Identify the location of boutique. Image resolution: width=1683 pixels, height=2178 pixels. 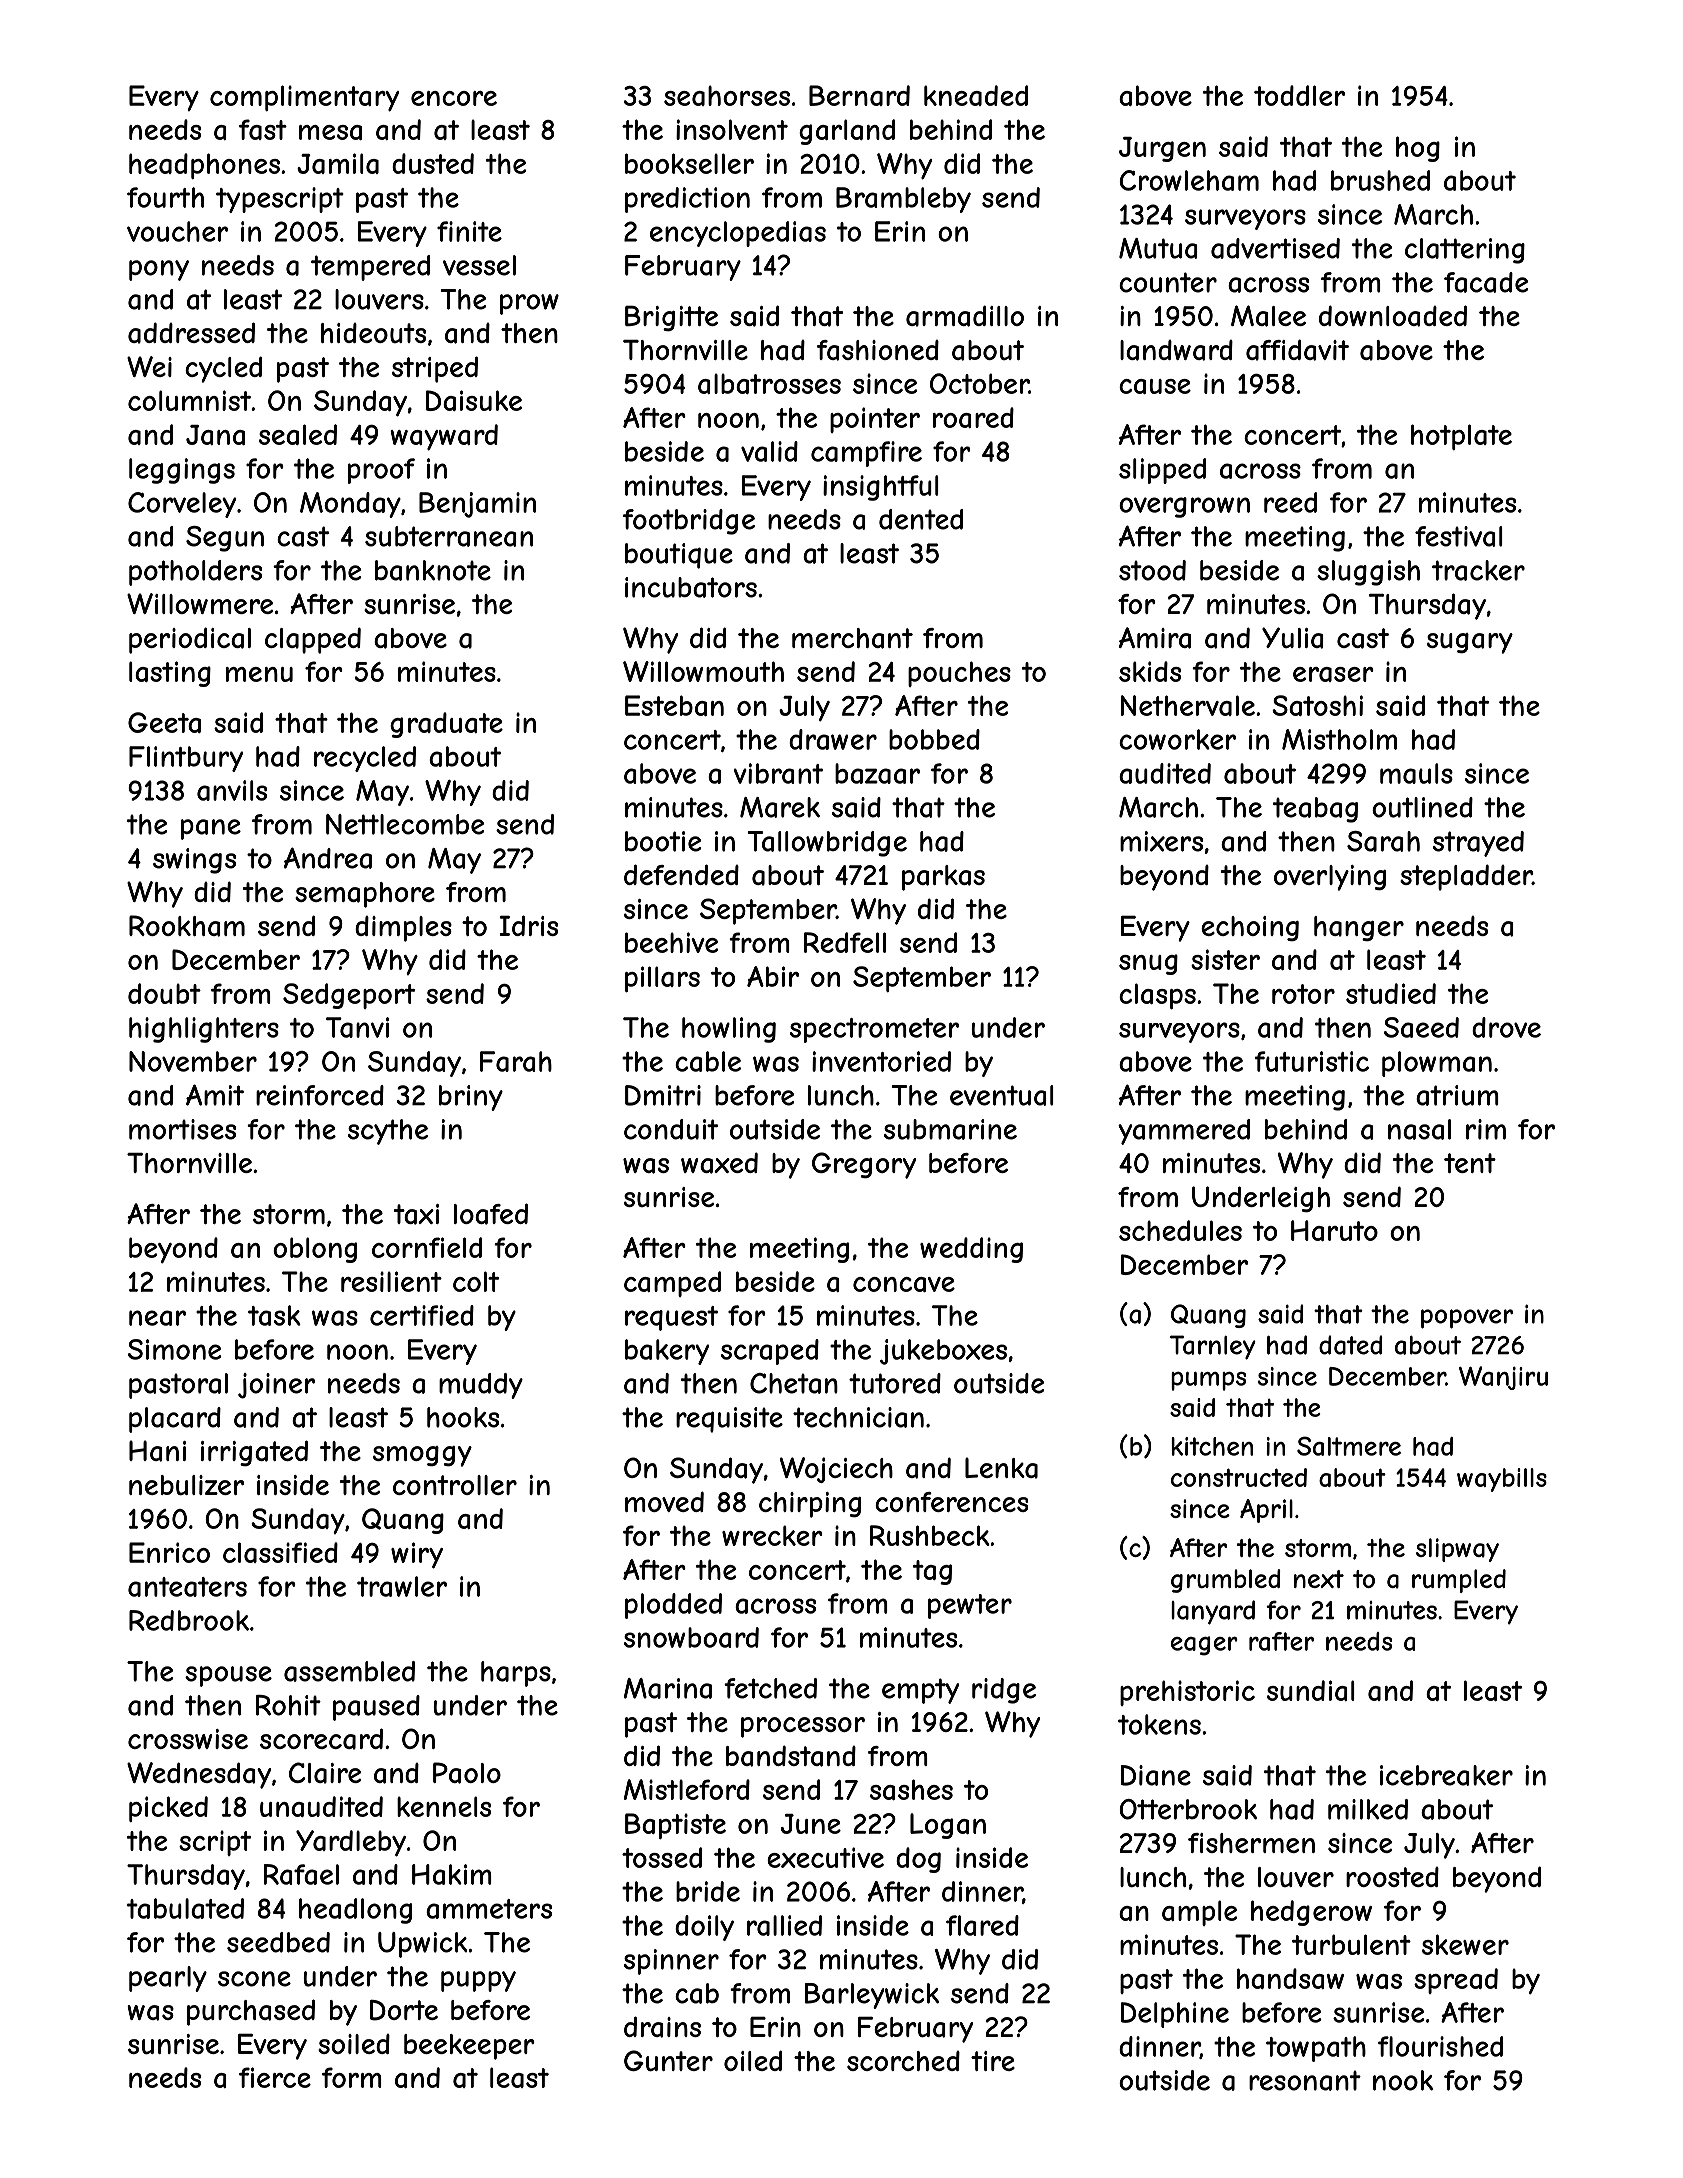
(679, 556).
